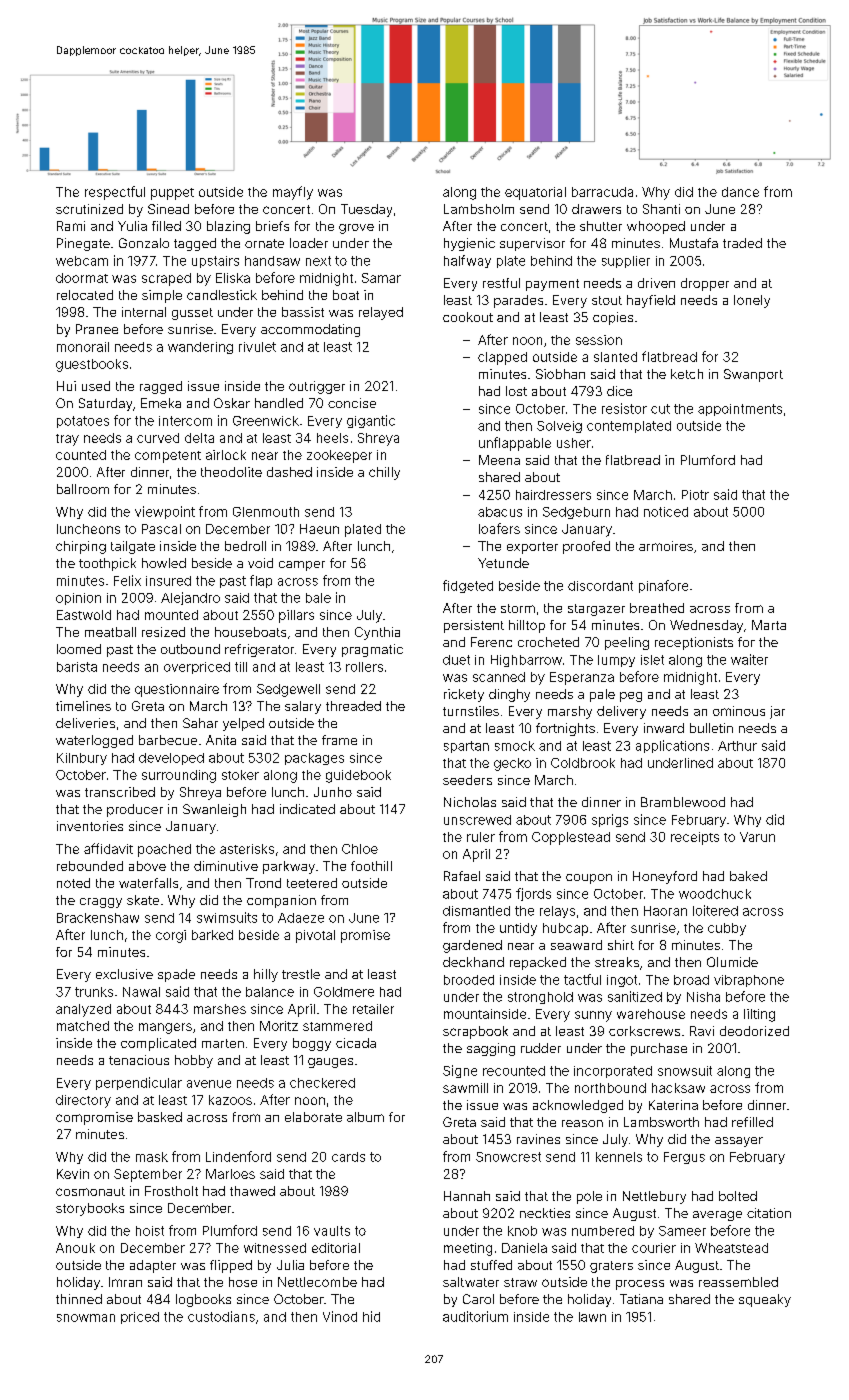  Describe the element at coordinates (83, 1101) in the screenshot. I see `directory` at that location.
